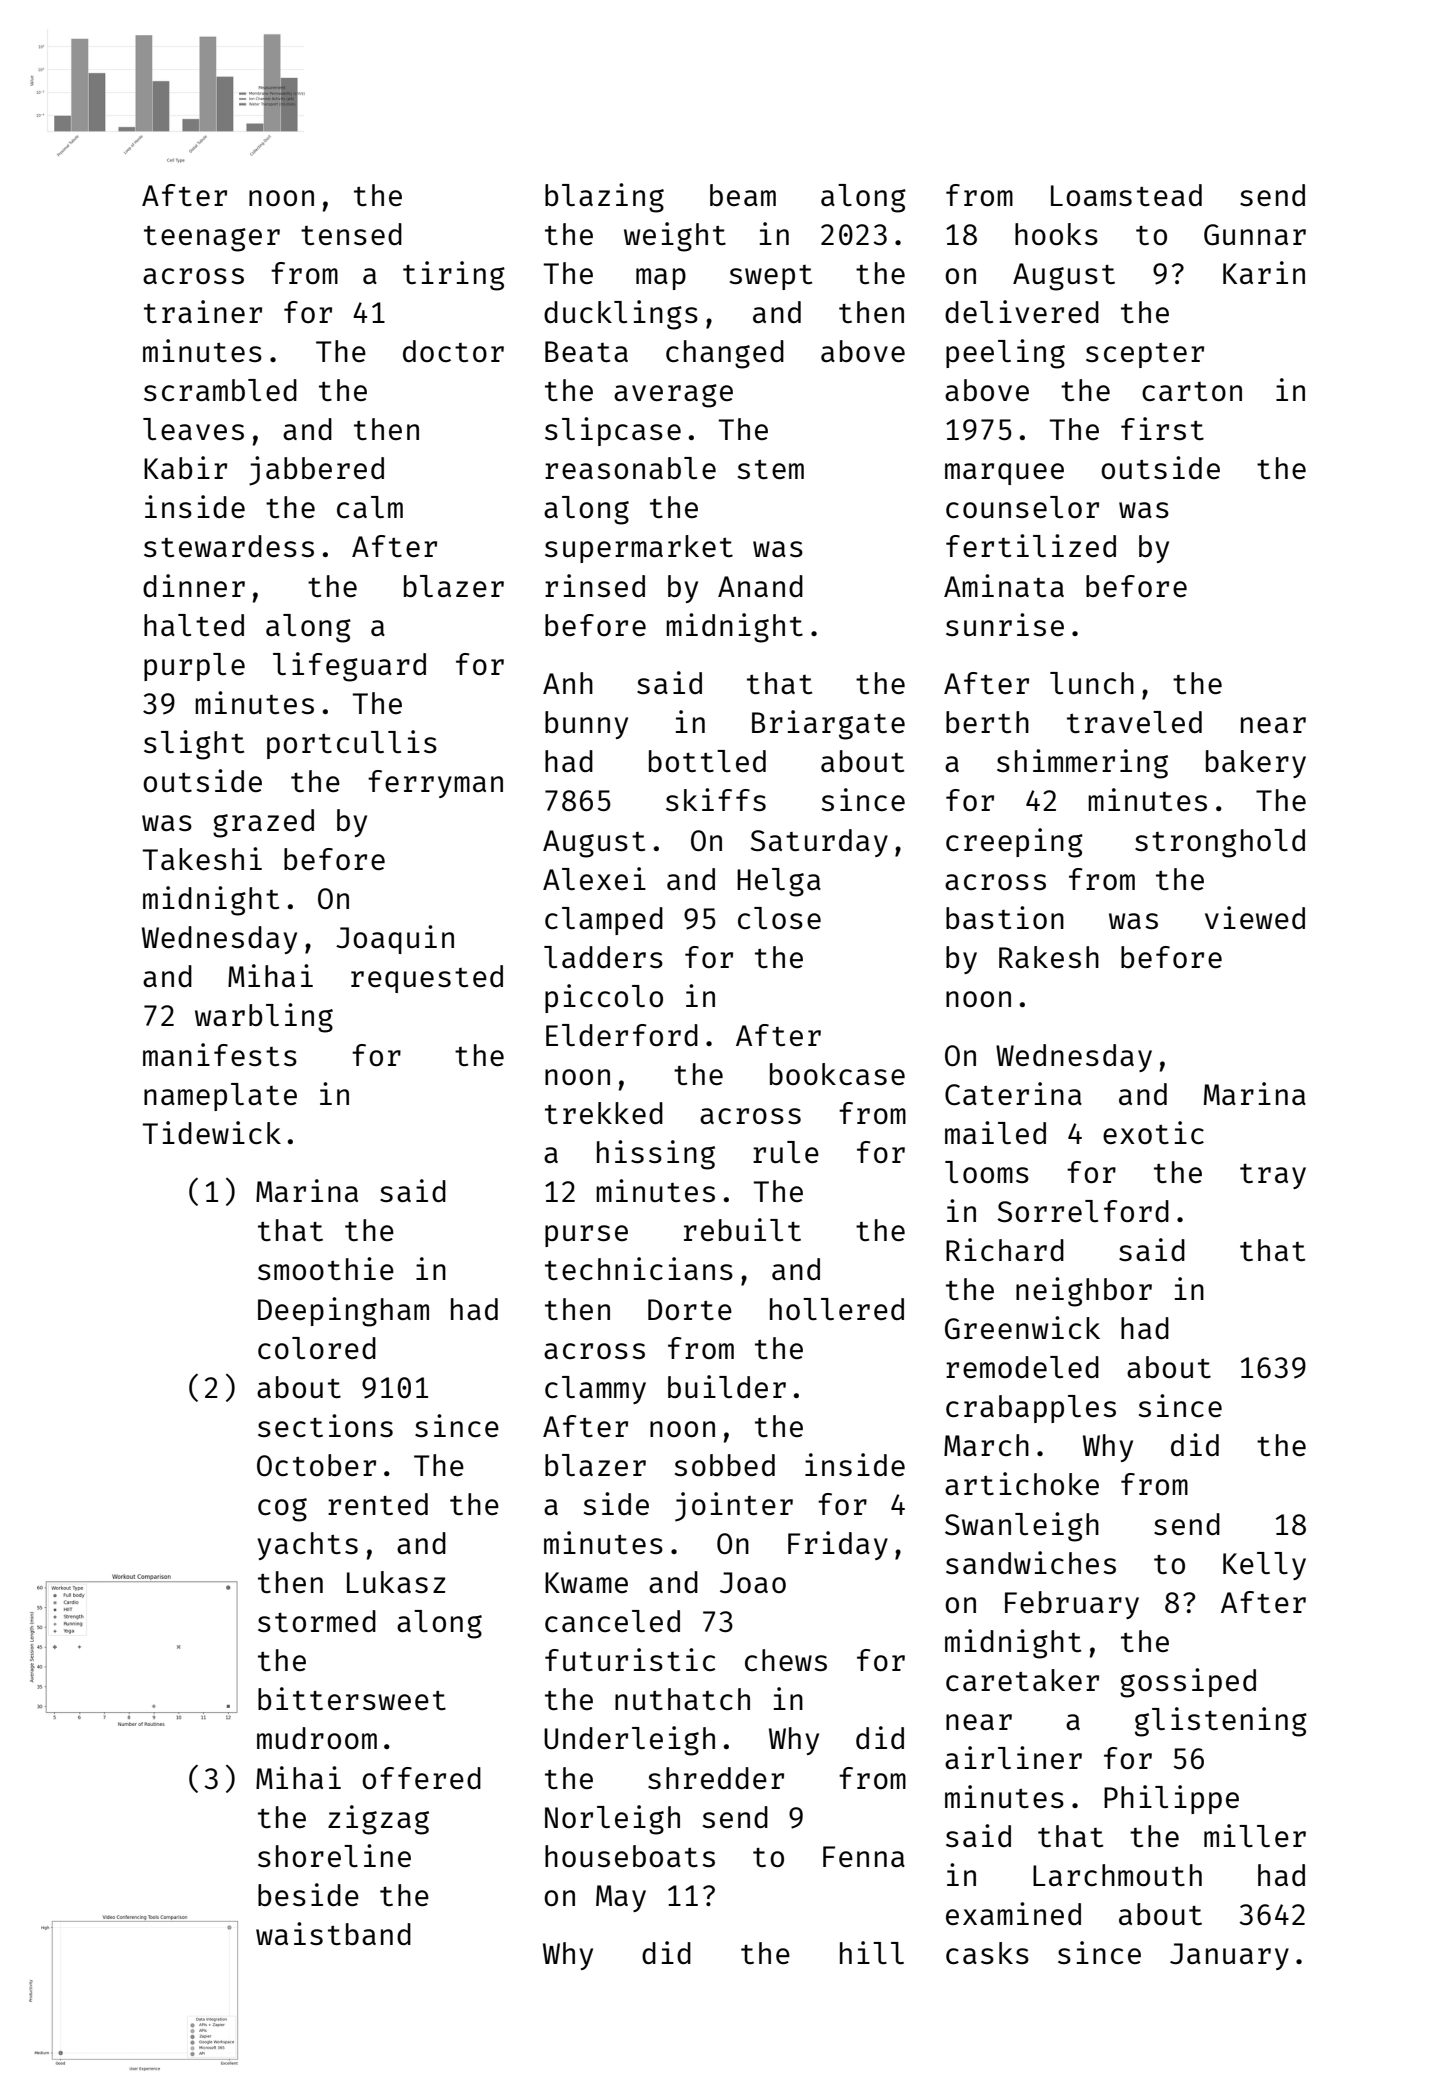  I want to click on Kelly, so click(1264, 1566).
